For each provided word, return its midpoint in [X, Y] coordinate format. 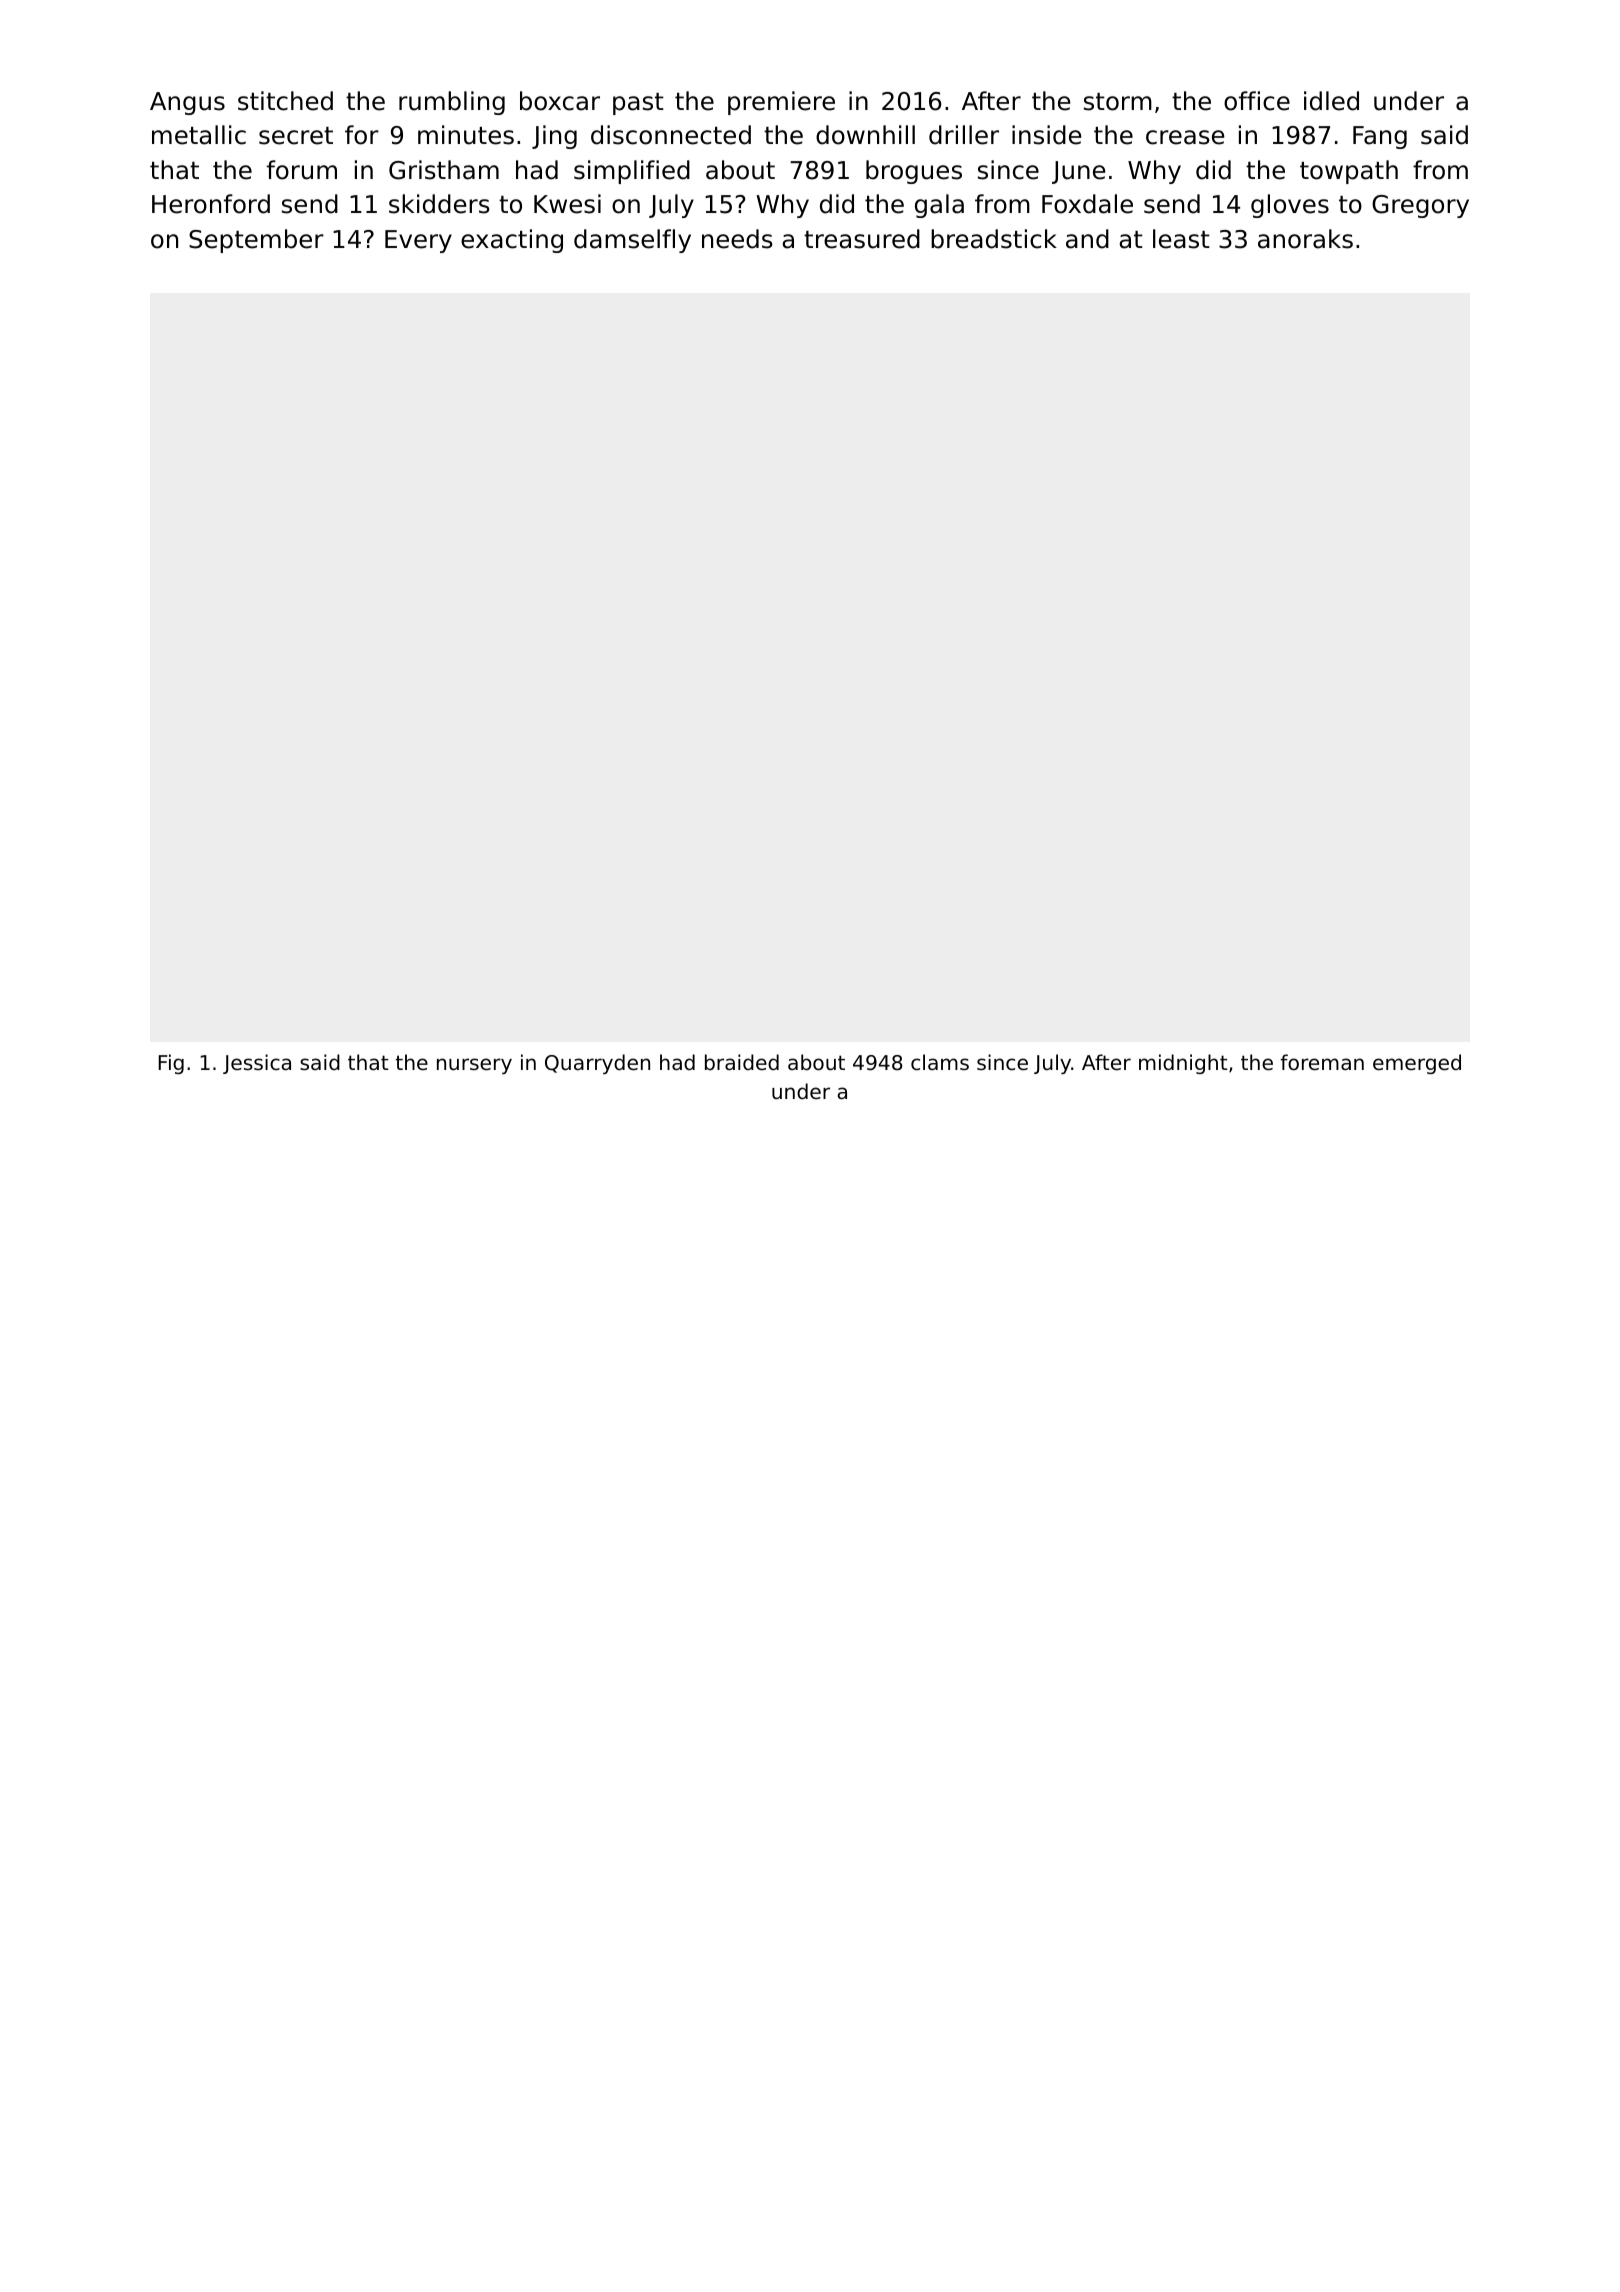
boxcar [560, 101]
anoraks [1305, 239]
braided [742, 1062]
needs [737, 239]
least [1181, 239]
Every [418, 241]
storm [1118, 102]
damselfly [632, 241]
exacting [512, 241]
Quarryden [597, 1064]
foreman [1322, 1062]
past [638, 104]
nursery [474, 1066]
